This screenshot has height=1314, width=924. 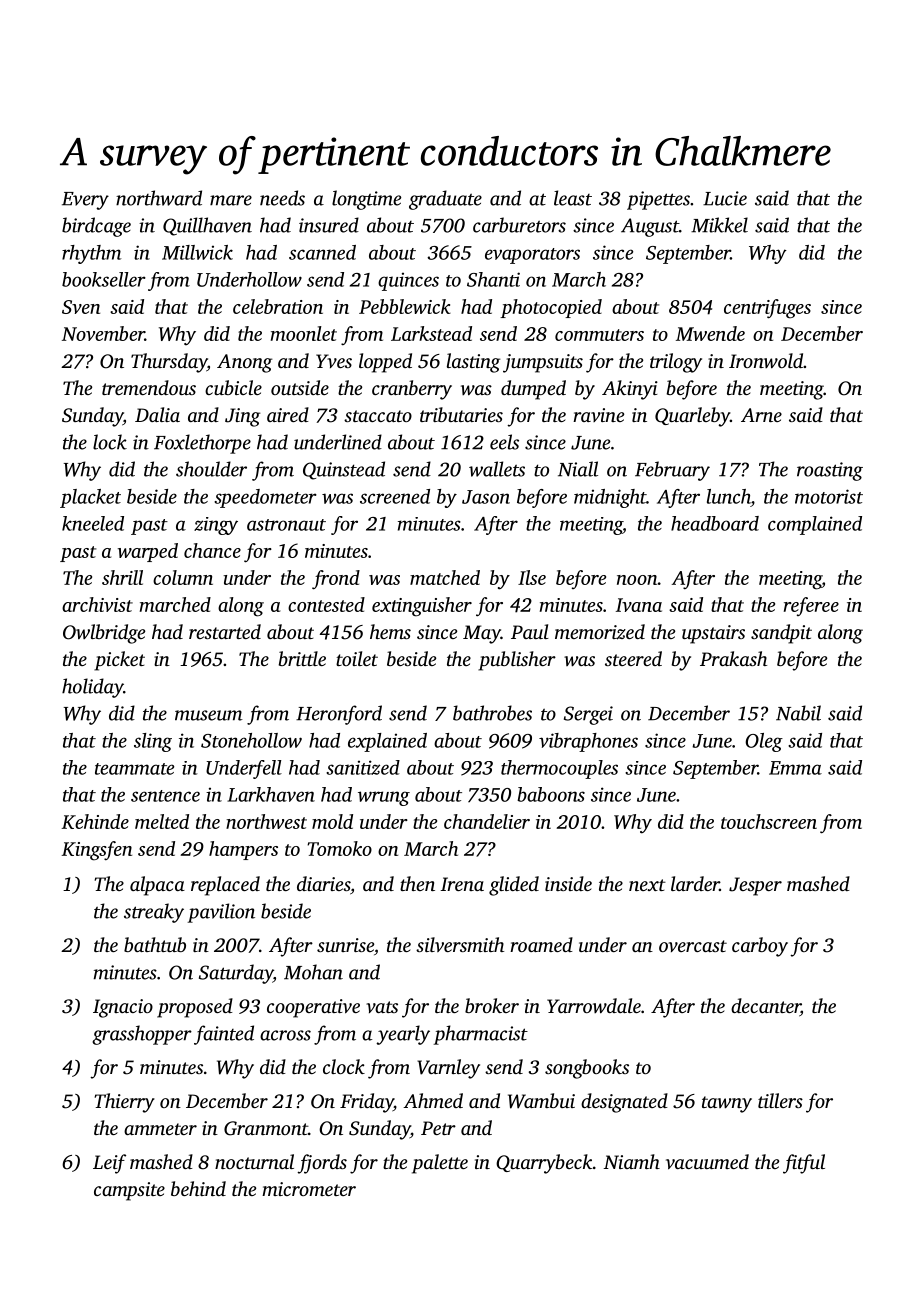 What do you see at coordinates (811, 606) in the screenshot?
I see `referee` at bounding box center [811, 606].
